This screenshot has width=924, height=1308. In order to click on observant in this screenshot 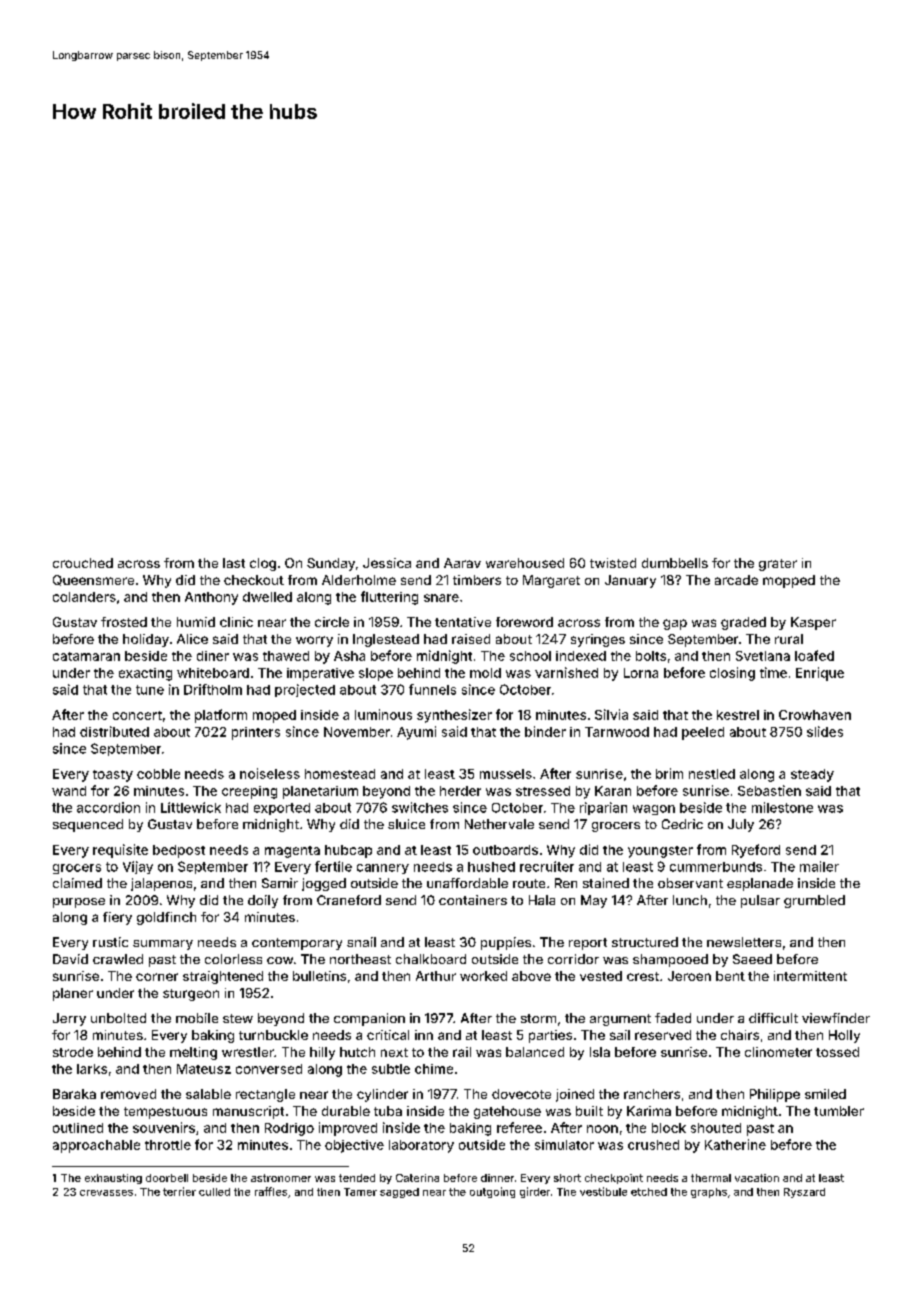, I will do `click(690, 883)`.
